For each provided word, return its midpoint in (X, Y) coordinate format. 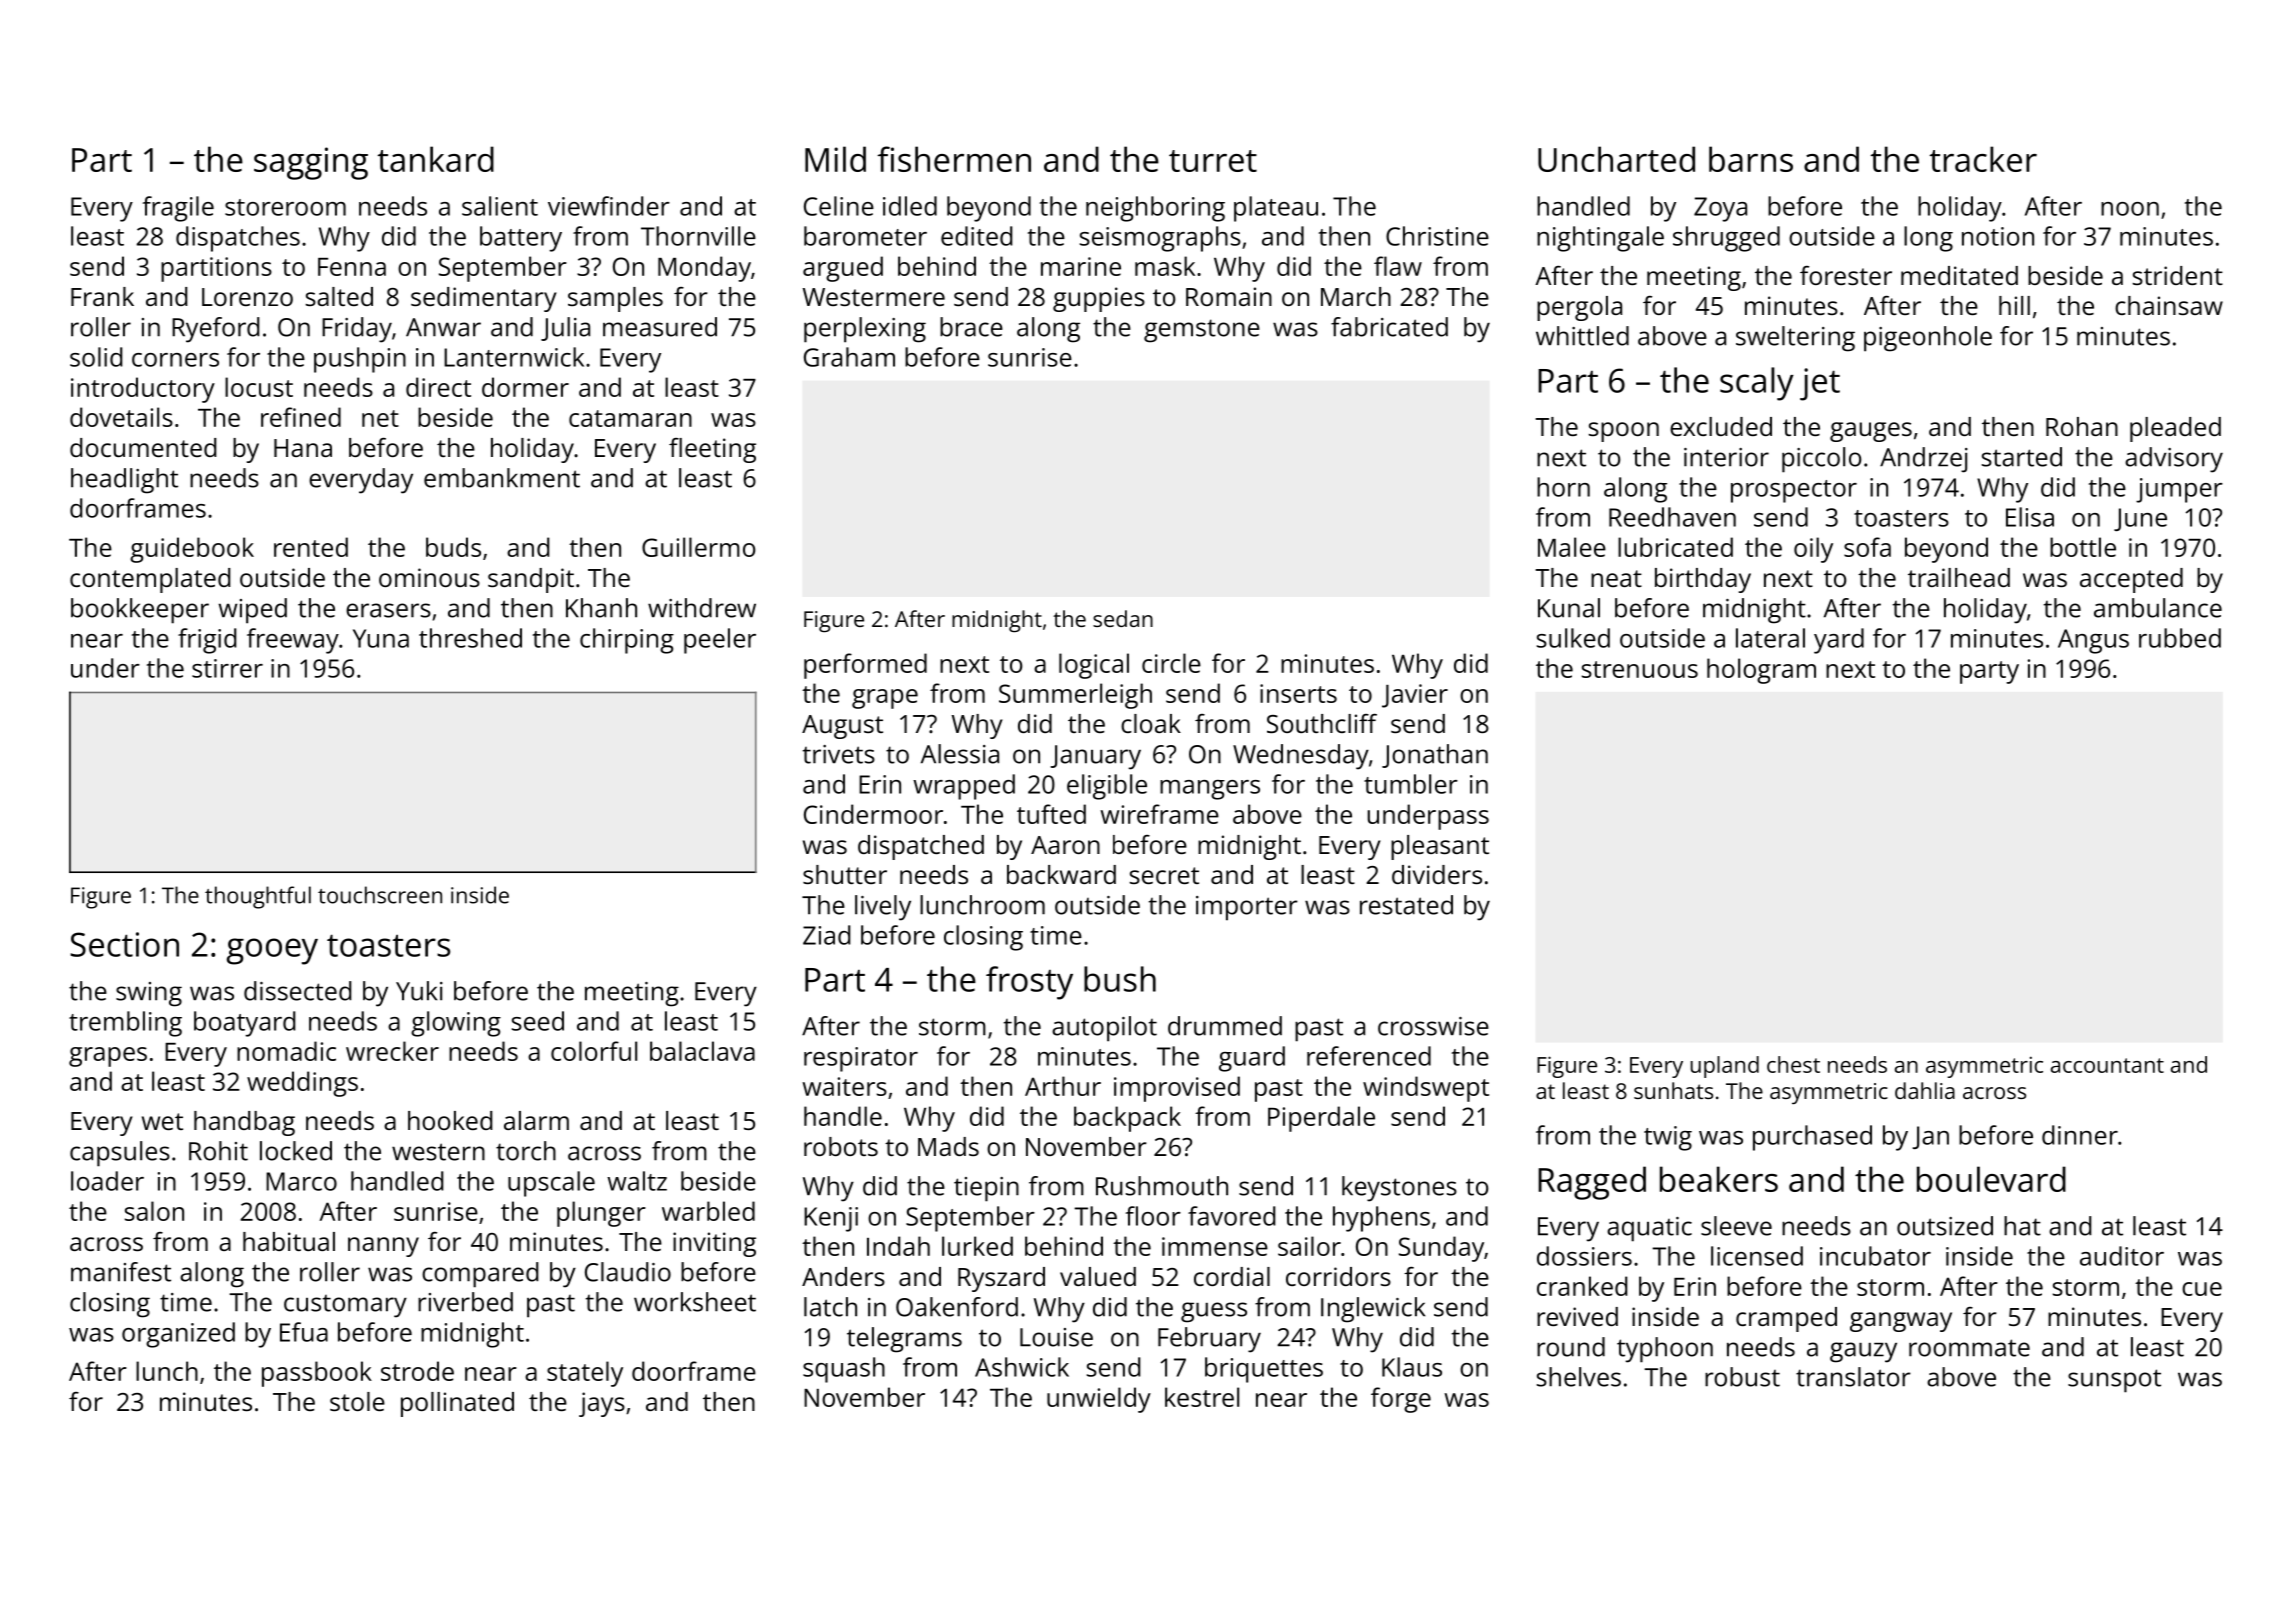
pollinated (457, 1404)
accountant (2107, 1065)
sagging (311, 163)
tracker (1983, 159)
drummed (1225, 1026)
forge (1401, 1400)
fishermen (954, 159)
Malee (1572, 547)
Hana (303, 448)
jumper (2179, 490)
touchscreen (380, 895)
